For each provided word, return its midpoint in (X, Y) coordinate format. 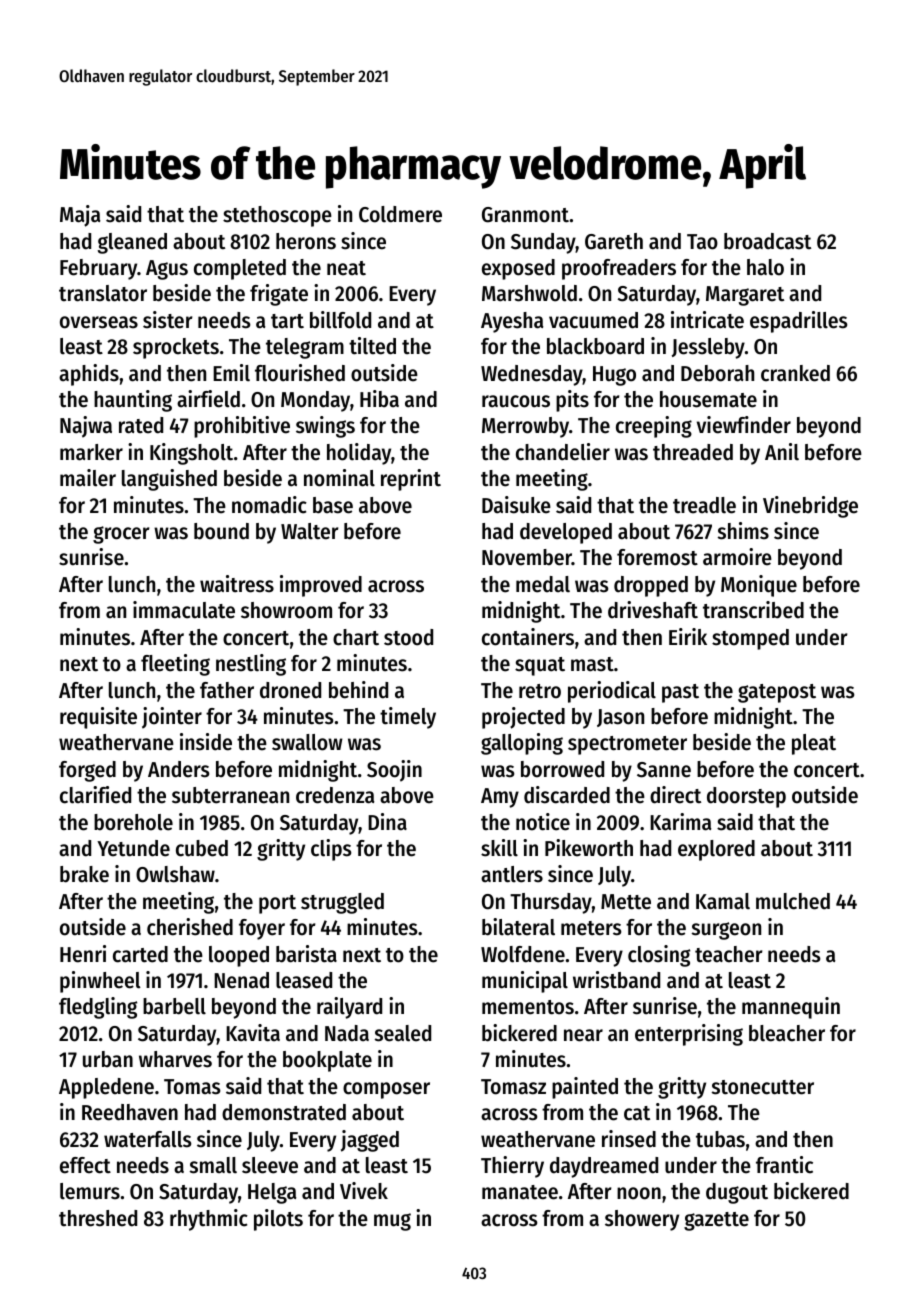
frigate (279, 295)
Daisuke (516, 505)
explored (716, 850)
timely (408, 718)
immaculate (184, 610)
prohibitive (242, 427)
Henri (83, 954)
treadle (704, 505)
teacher (729, 954)
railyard (349, 1008)
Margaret (745, 296)
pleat (814, 744)
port (277, 904)
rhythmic (209, 1220)
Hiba (379, 399)
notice (543, 822)
